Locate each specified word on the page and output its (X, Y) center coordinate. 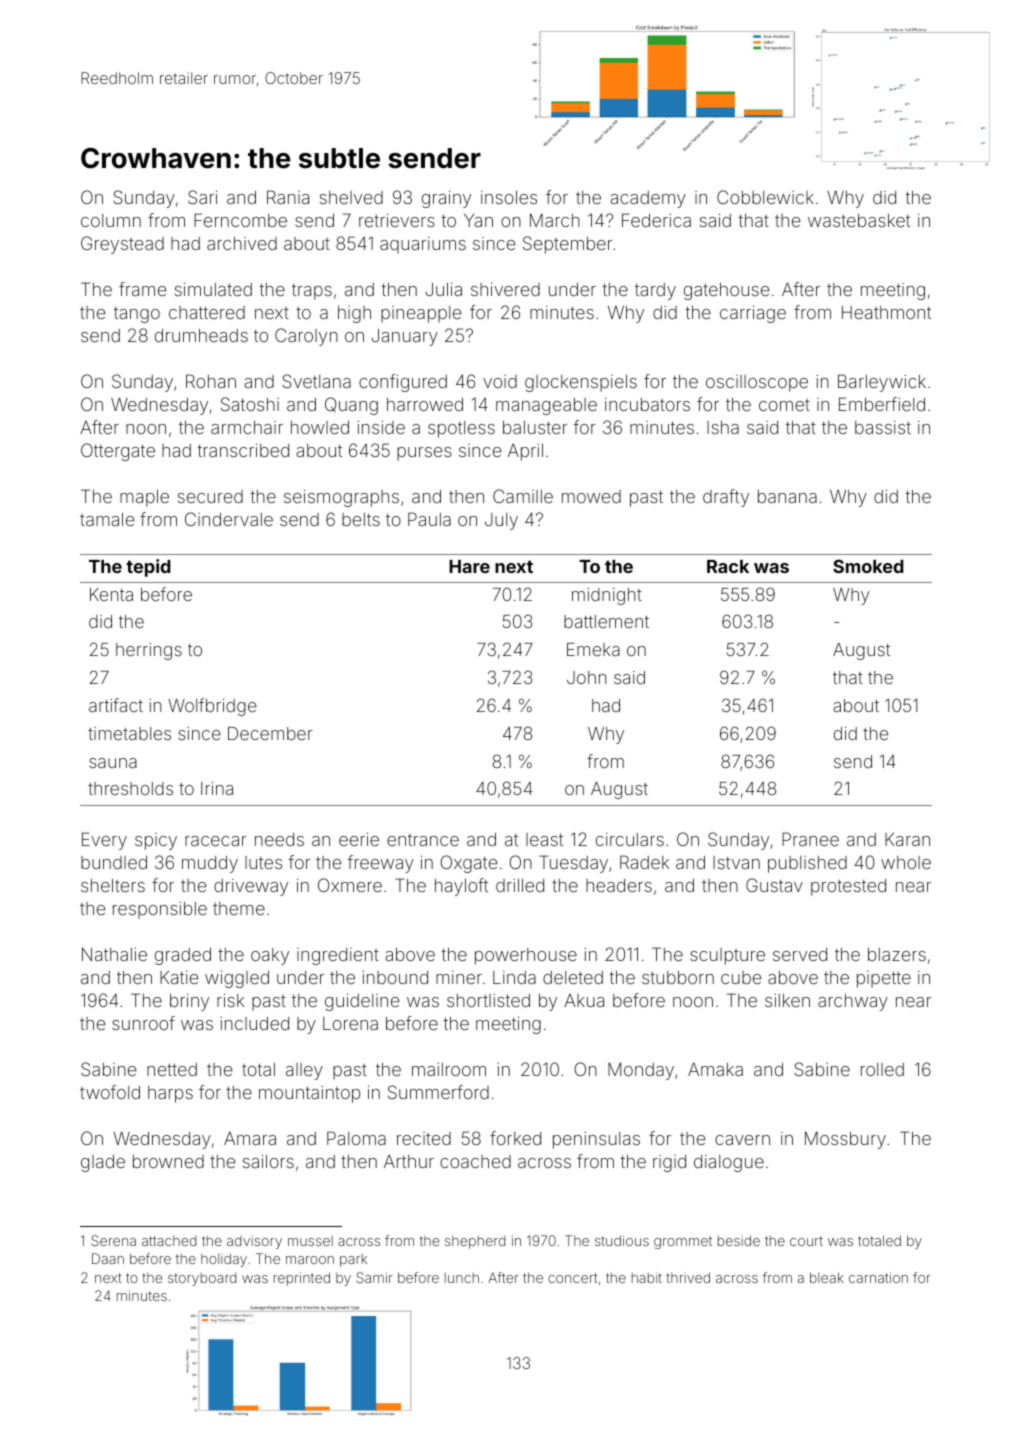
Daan (108, 1258)
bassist (883, 427)
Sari (202, 197)
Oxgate (468, 864)
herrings (149, 651)
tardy (655, 291)
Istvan (736, 862)
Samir (374, 1277)
